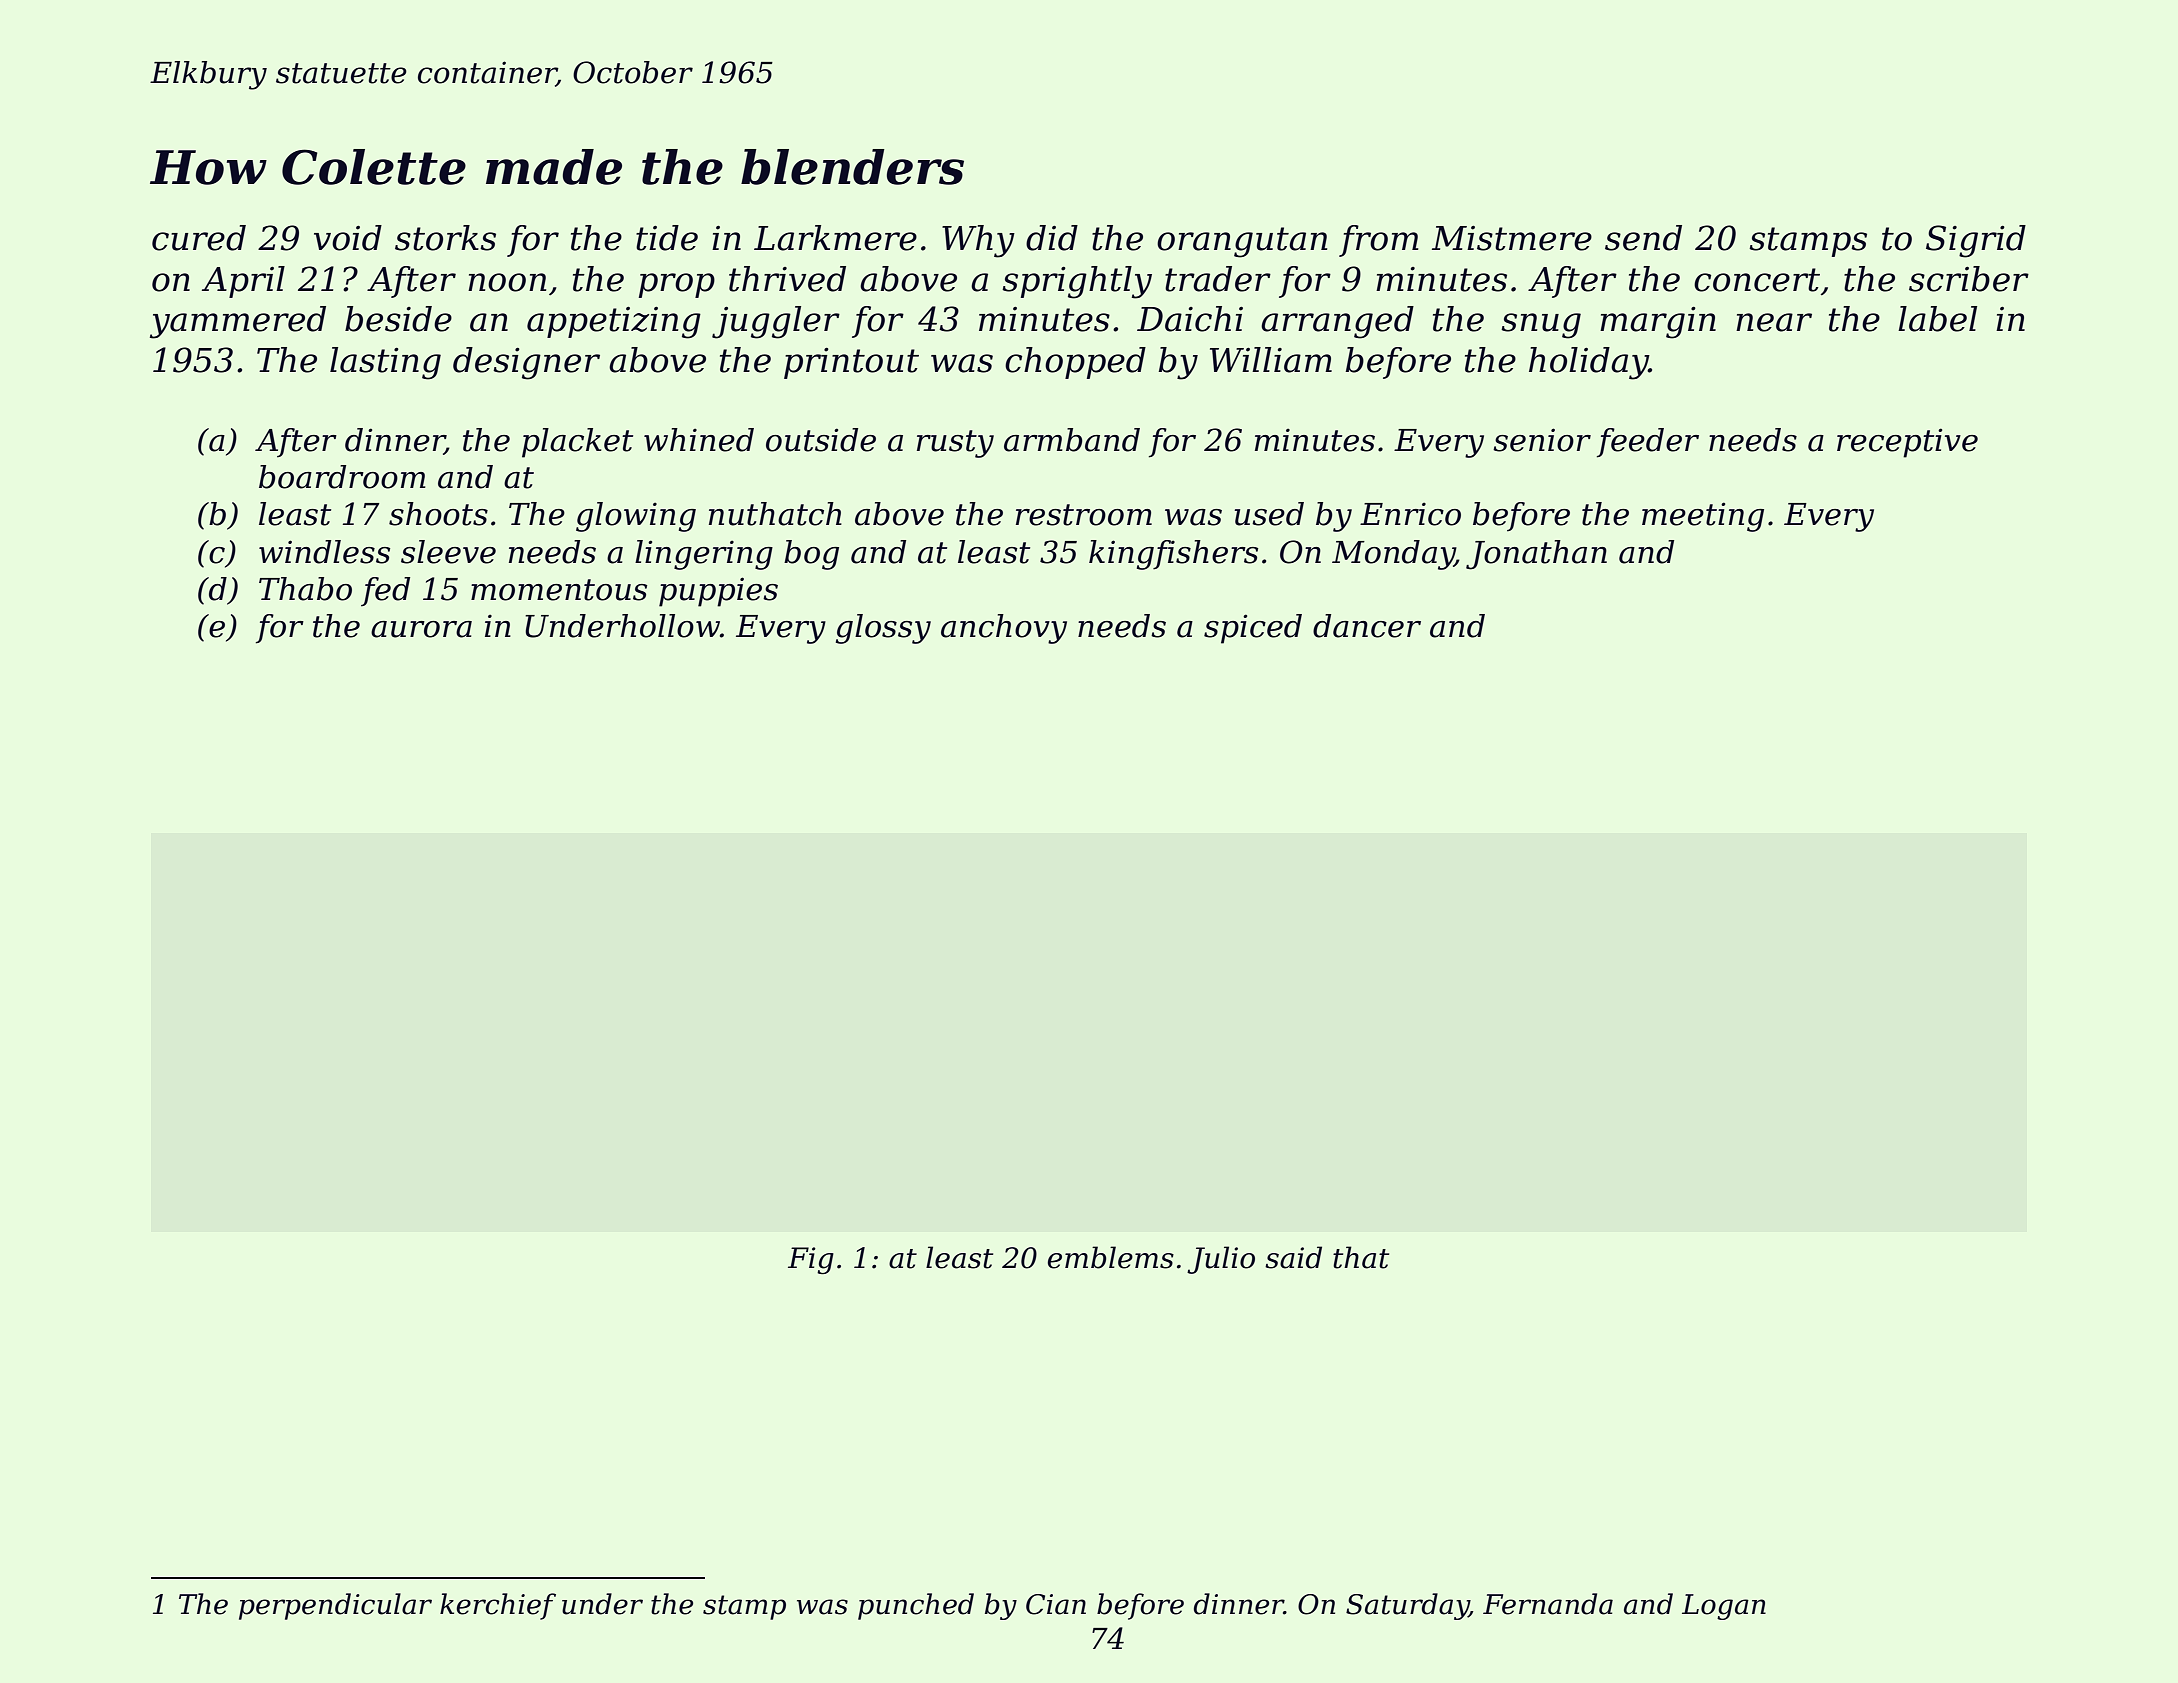  Describe the element at coordinates (335, 1606) in the screenshot. I see `perpendicular` at that location.
